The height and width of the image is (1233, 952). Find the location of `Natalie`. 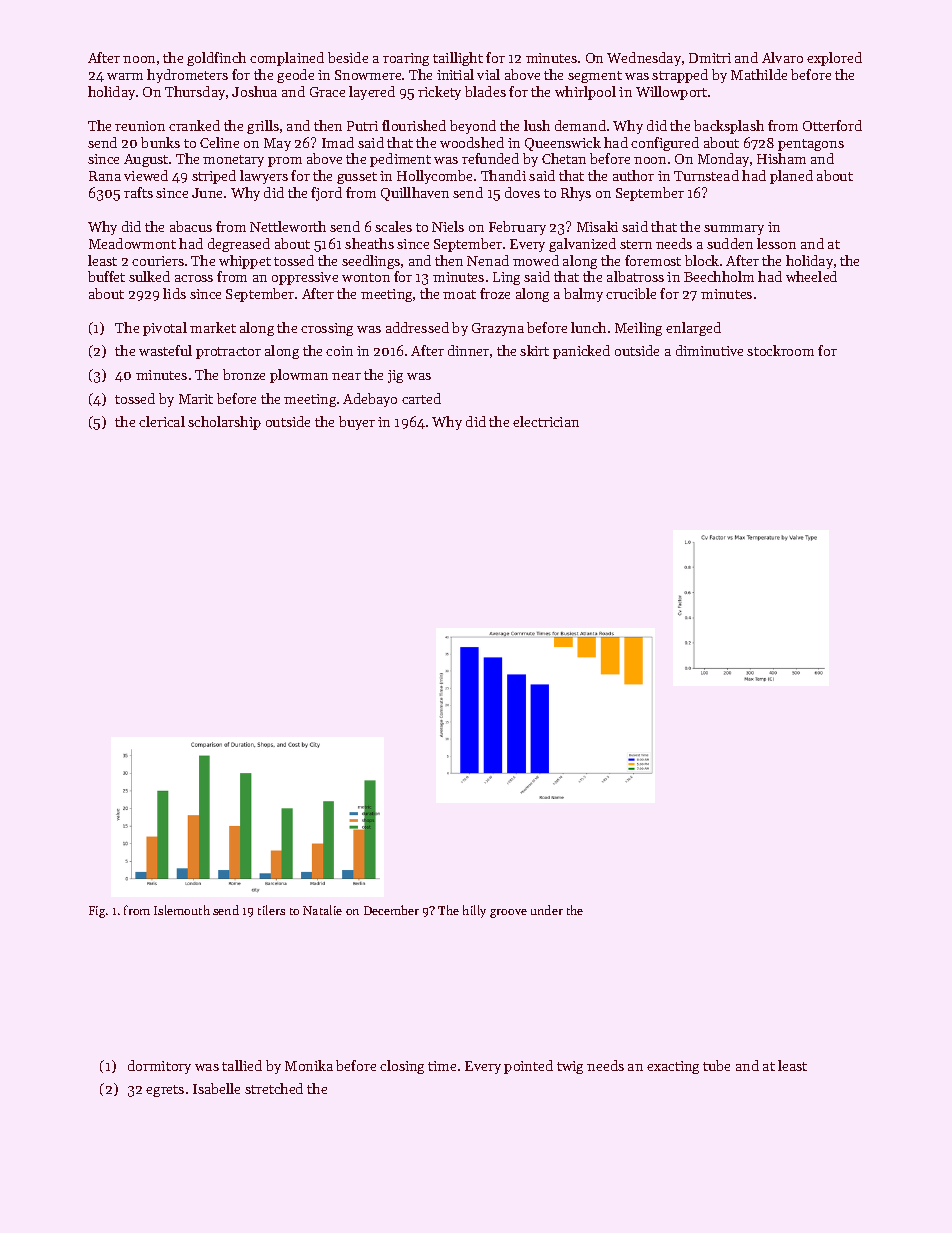

Natalie is located at coordinates (322, 910).
